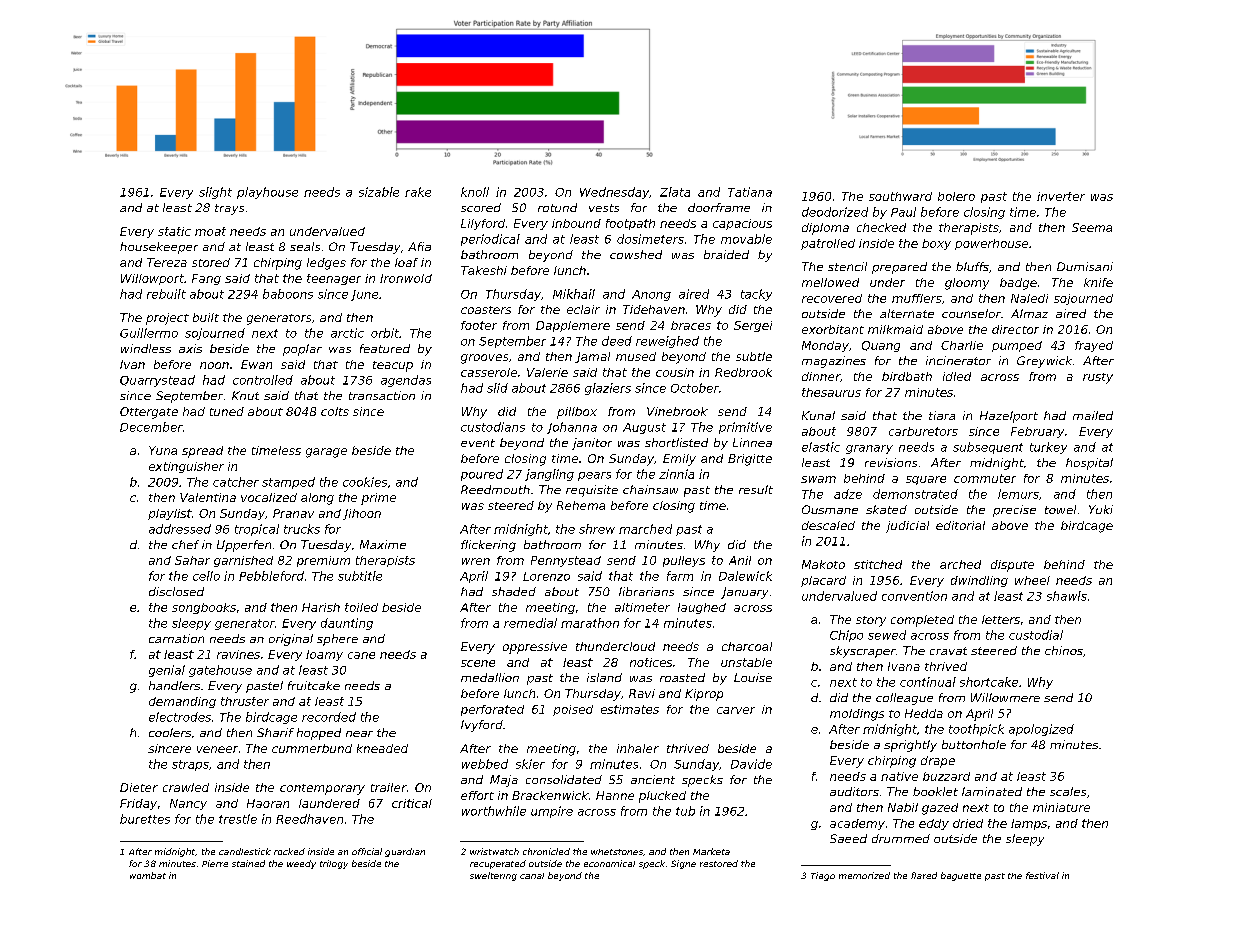  Describe the element at coordinates (383, 544) in the screenshot. I see `Maxime` at that location.
